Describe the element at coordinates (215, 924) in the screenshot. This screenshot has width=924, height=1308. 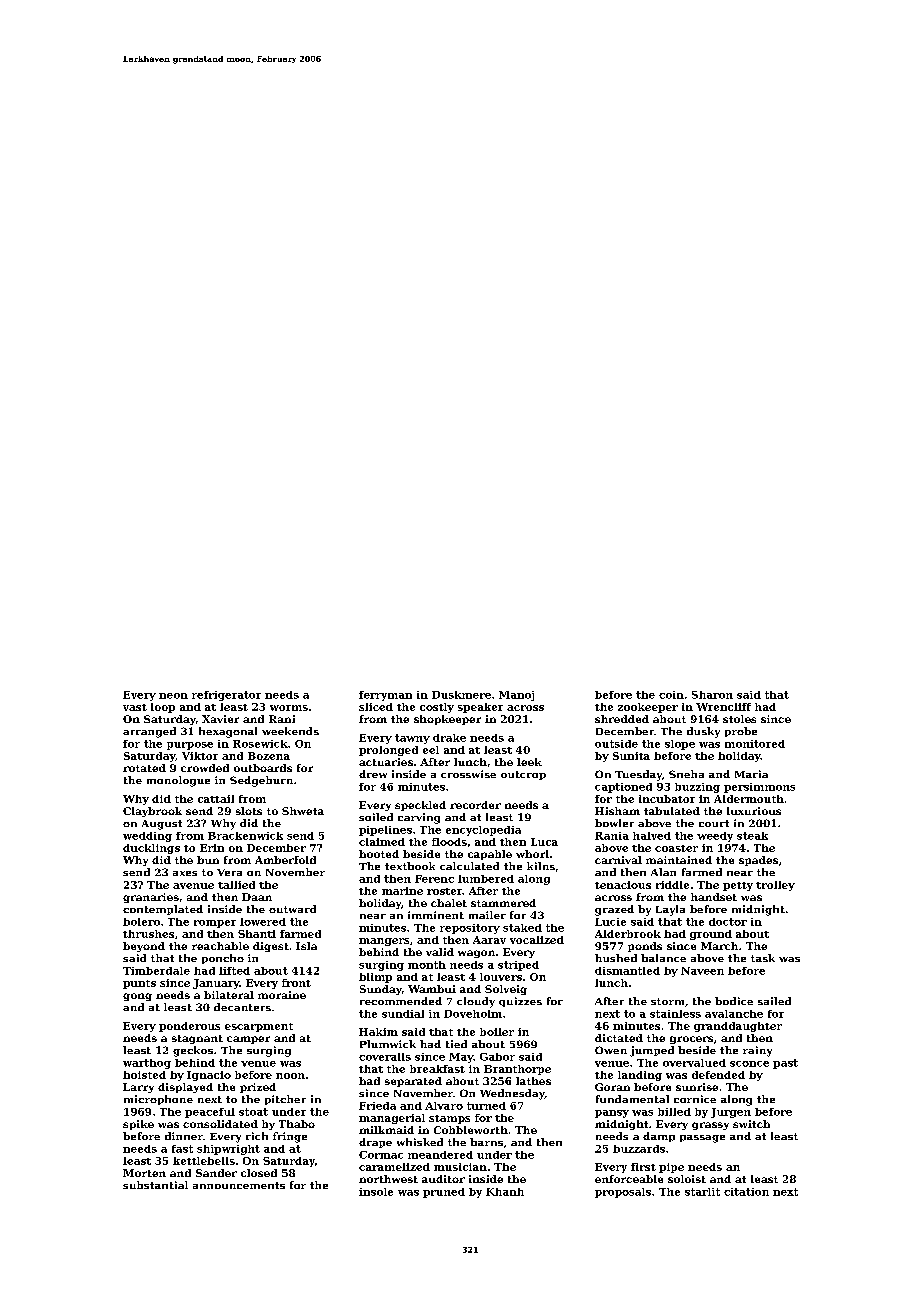
I see `romper` at that location.
